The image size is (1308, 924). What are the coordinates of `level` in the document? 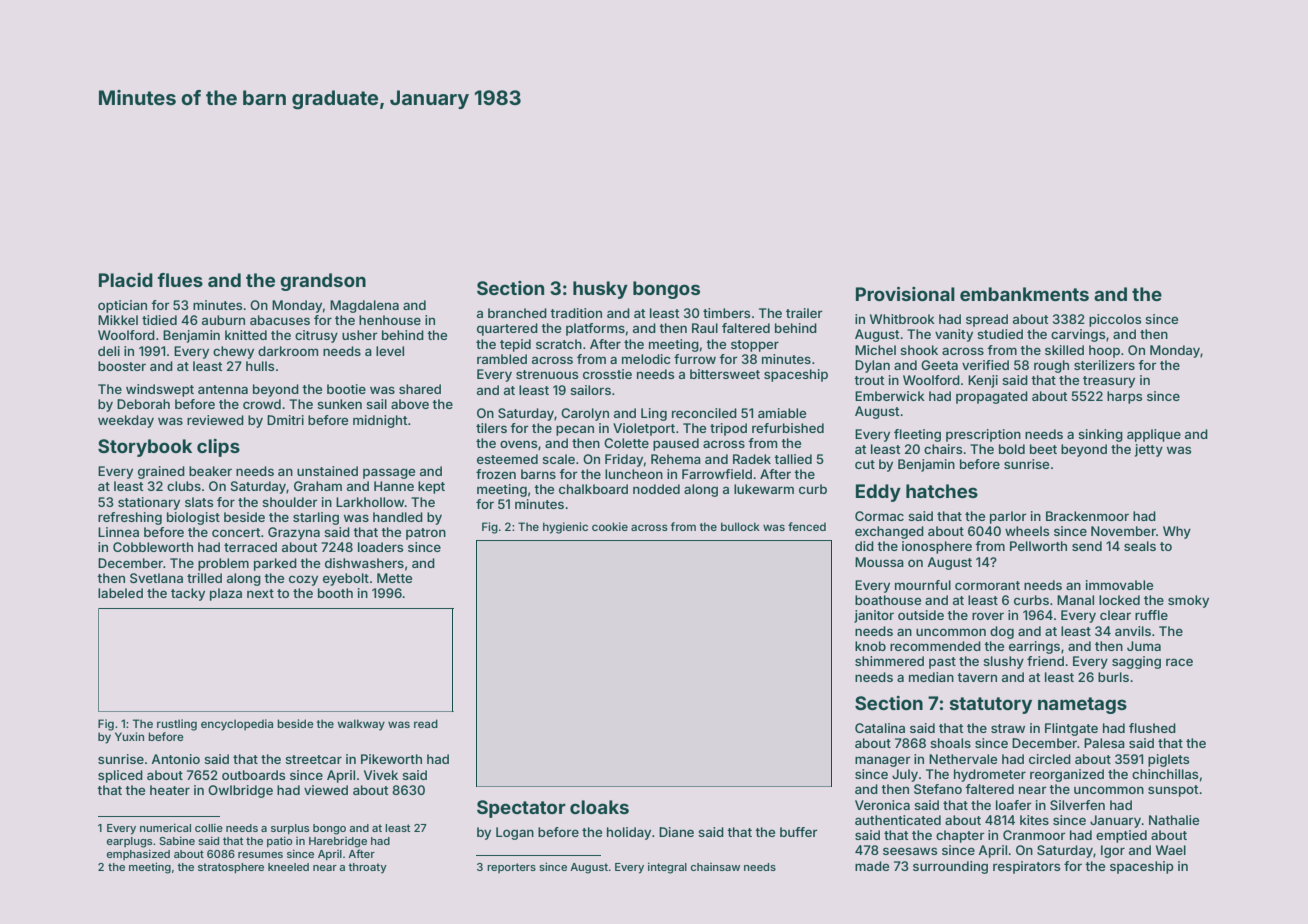 It's located at (390, 351).
